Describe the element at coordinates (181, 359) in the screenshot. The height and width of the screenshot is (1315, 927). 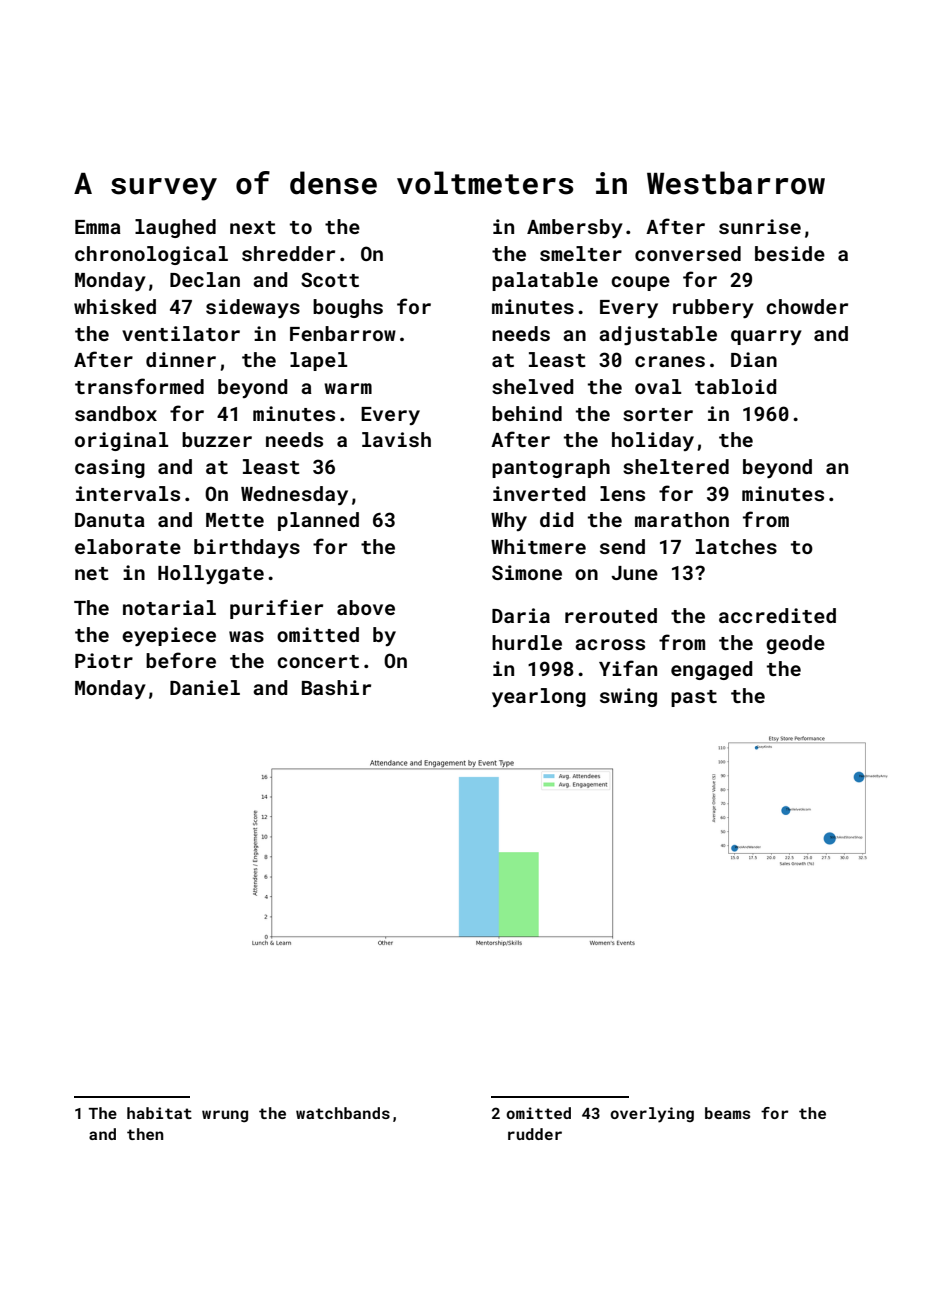
I see `dinner` at that location.
